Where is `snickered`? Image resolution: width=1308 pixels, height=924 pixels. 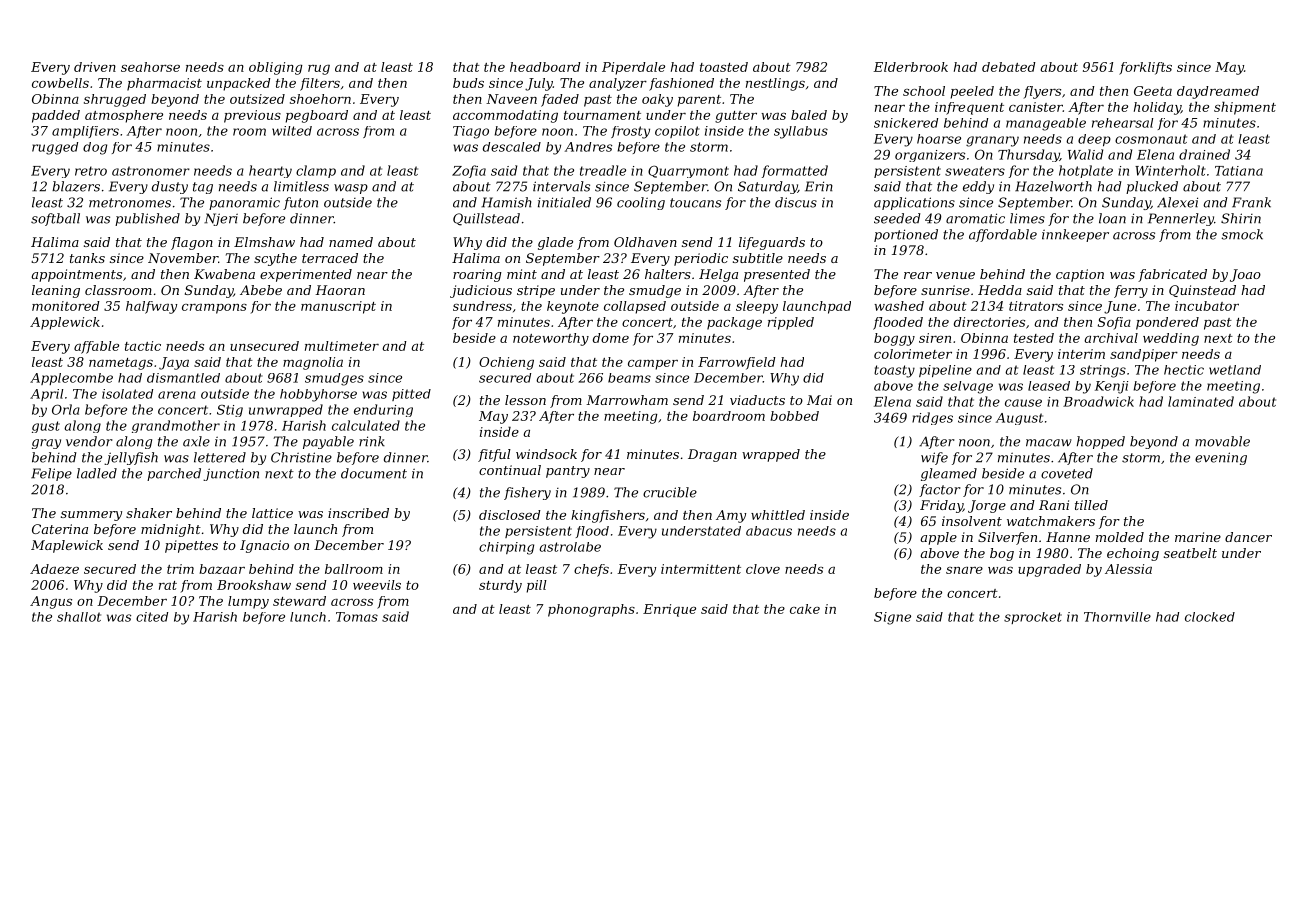
snickered is located at coordinates (906, 123).
